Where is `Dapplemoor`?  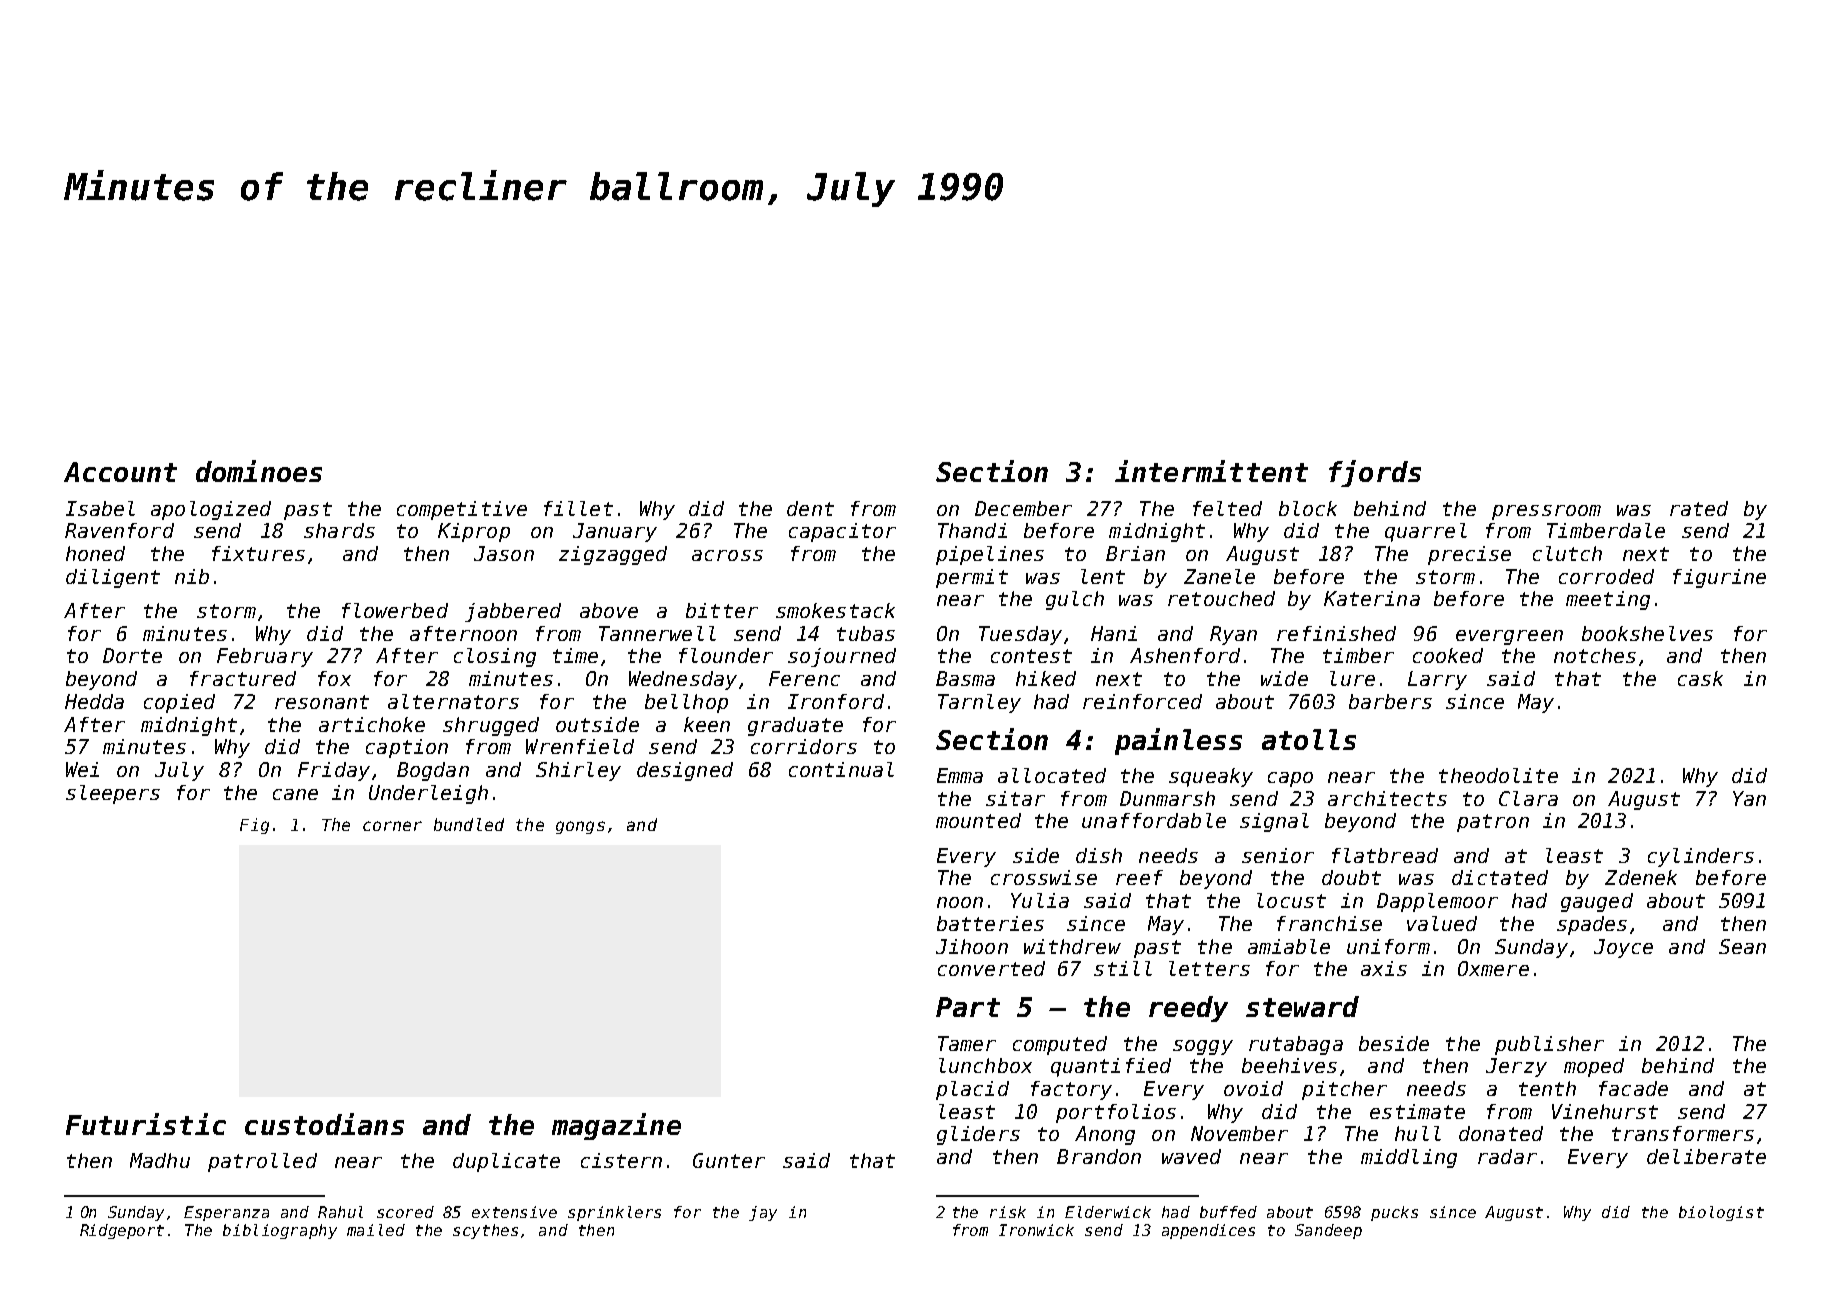
Dapplemoor is located at coordinates (1437, 902).
